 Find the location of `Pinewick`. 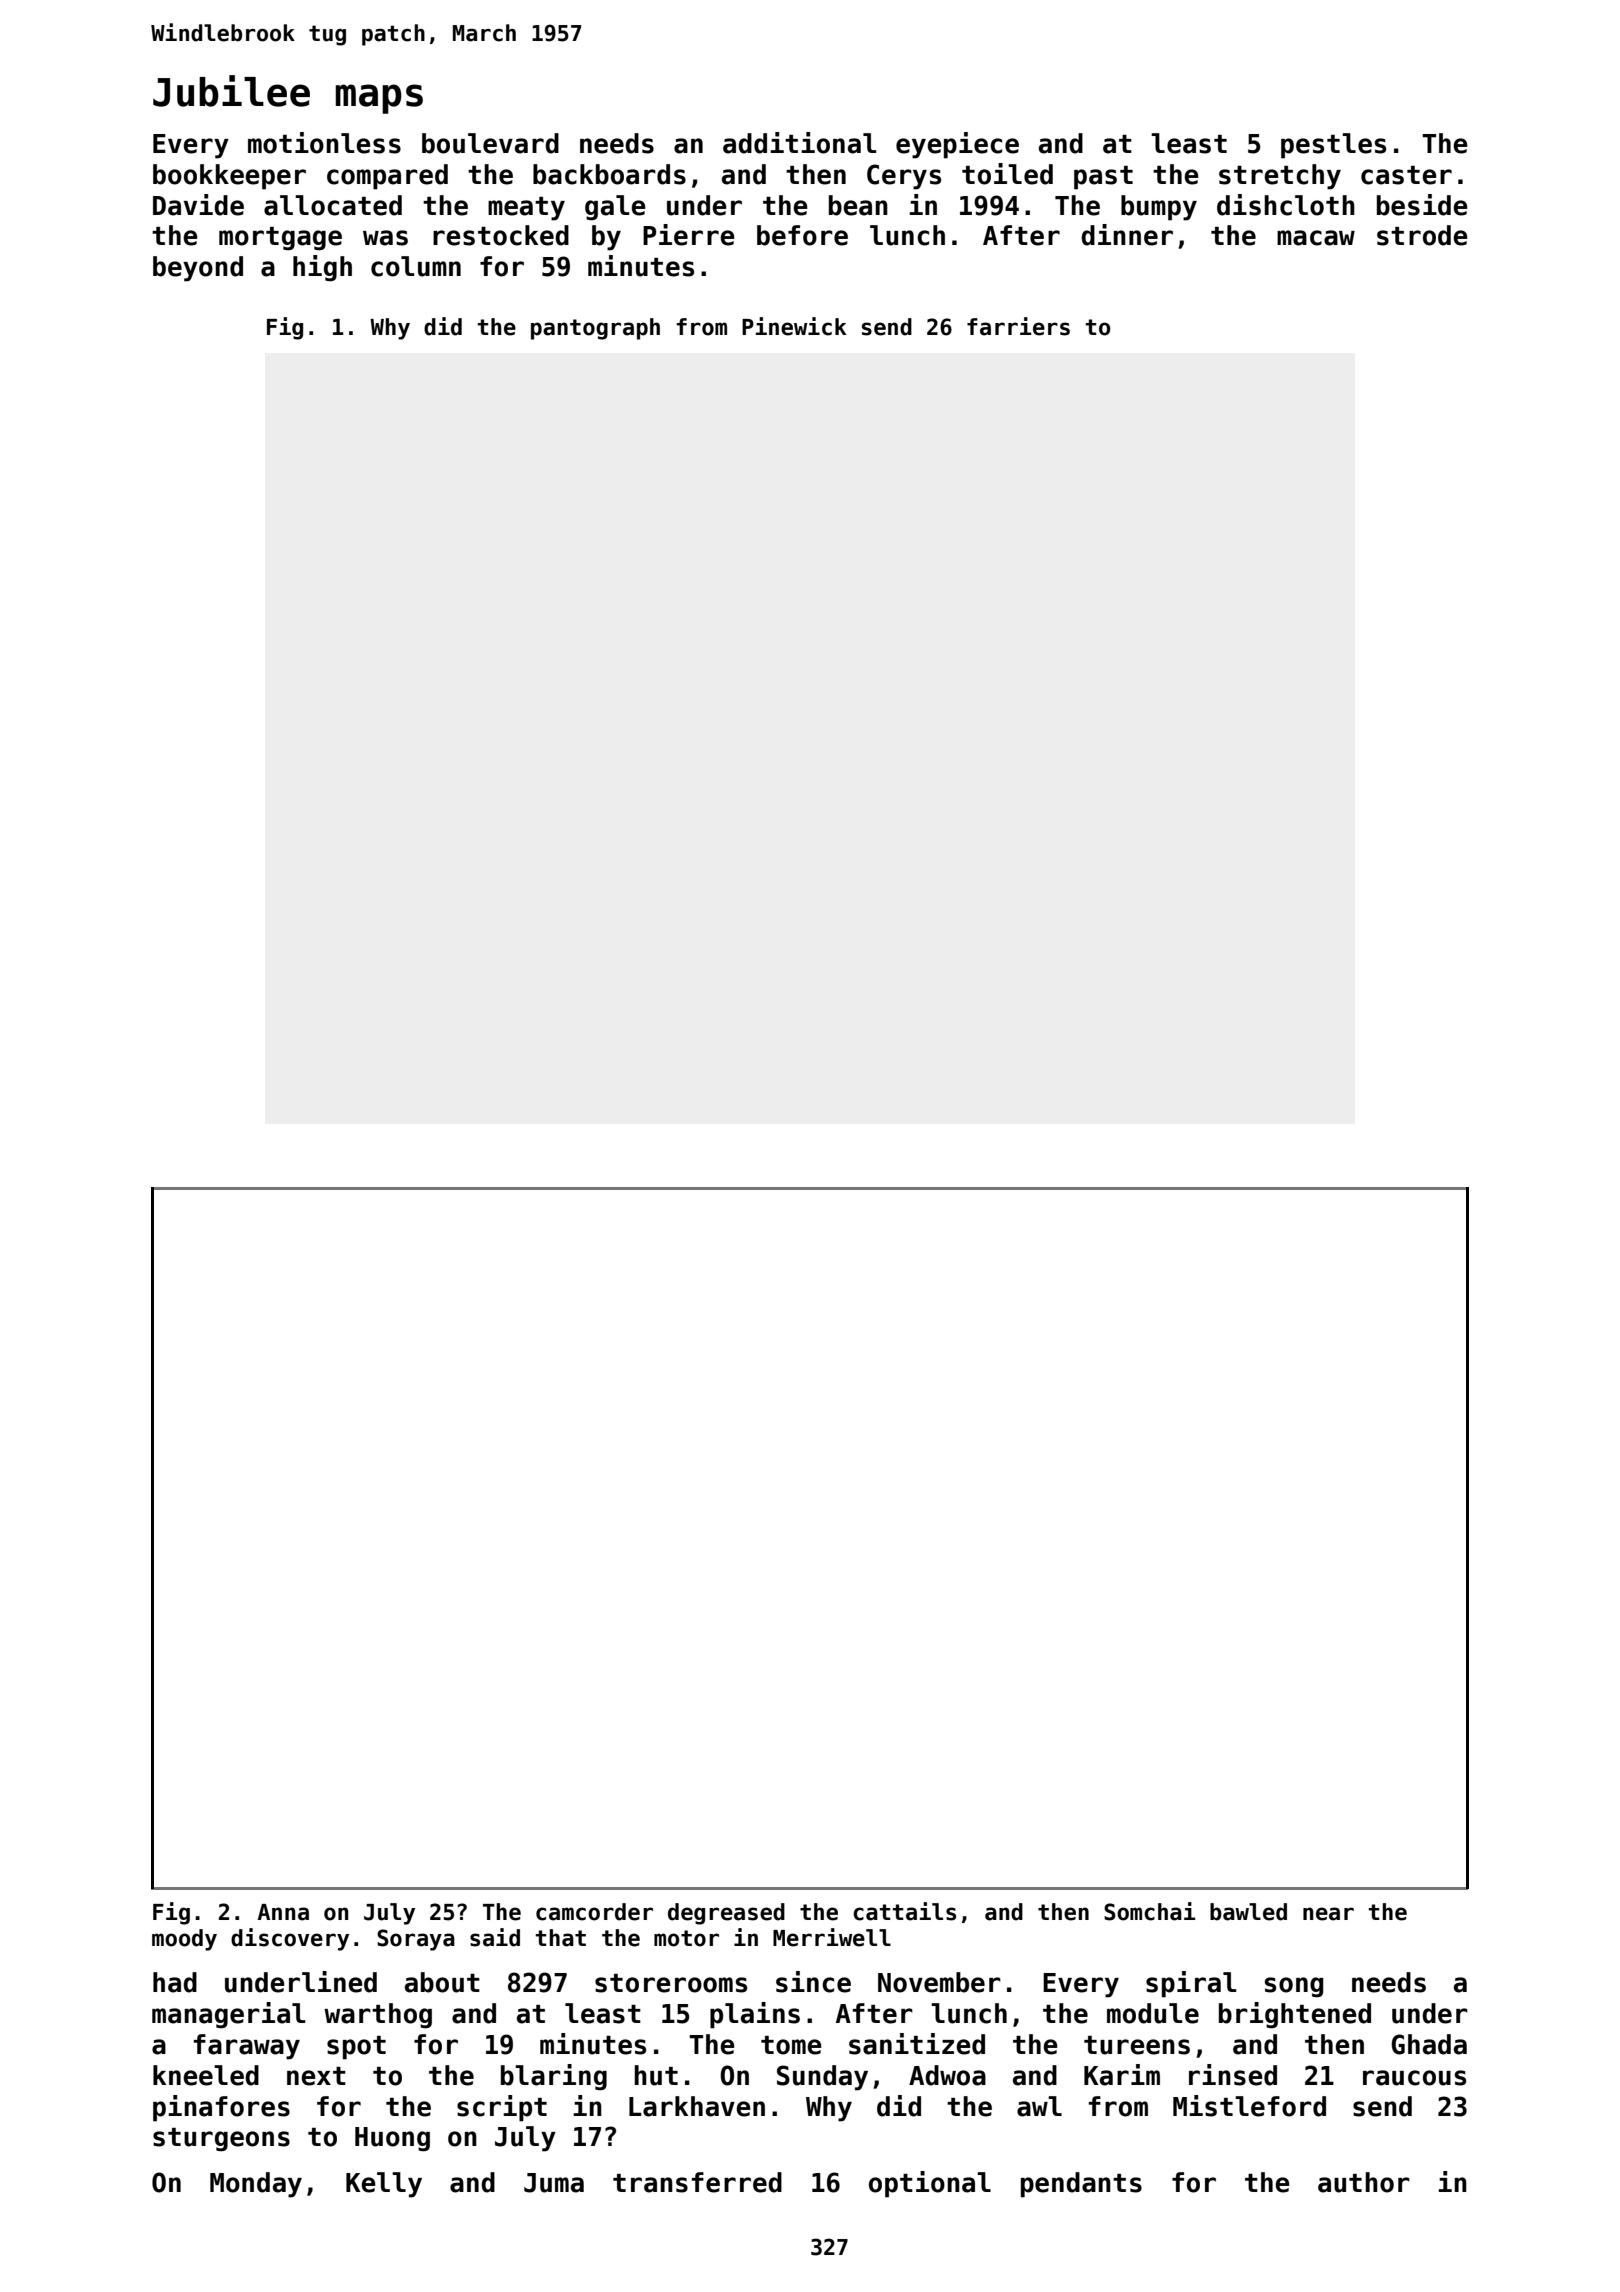

Pinewick is located at coordinates (794, 326).
